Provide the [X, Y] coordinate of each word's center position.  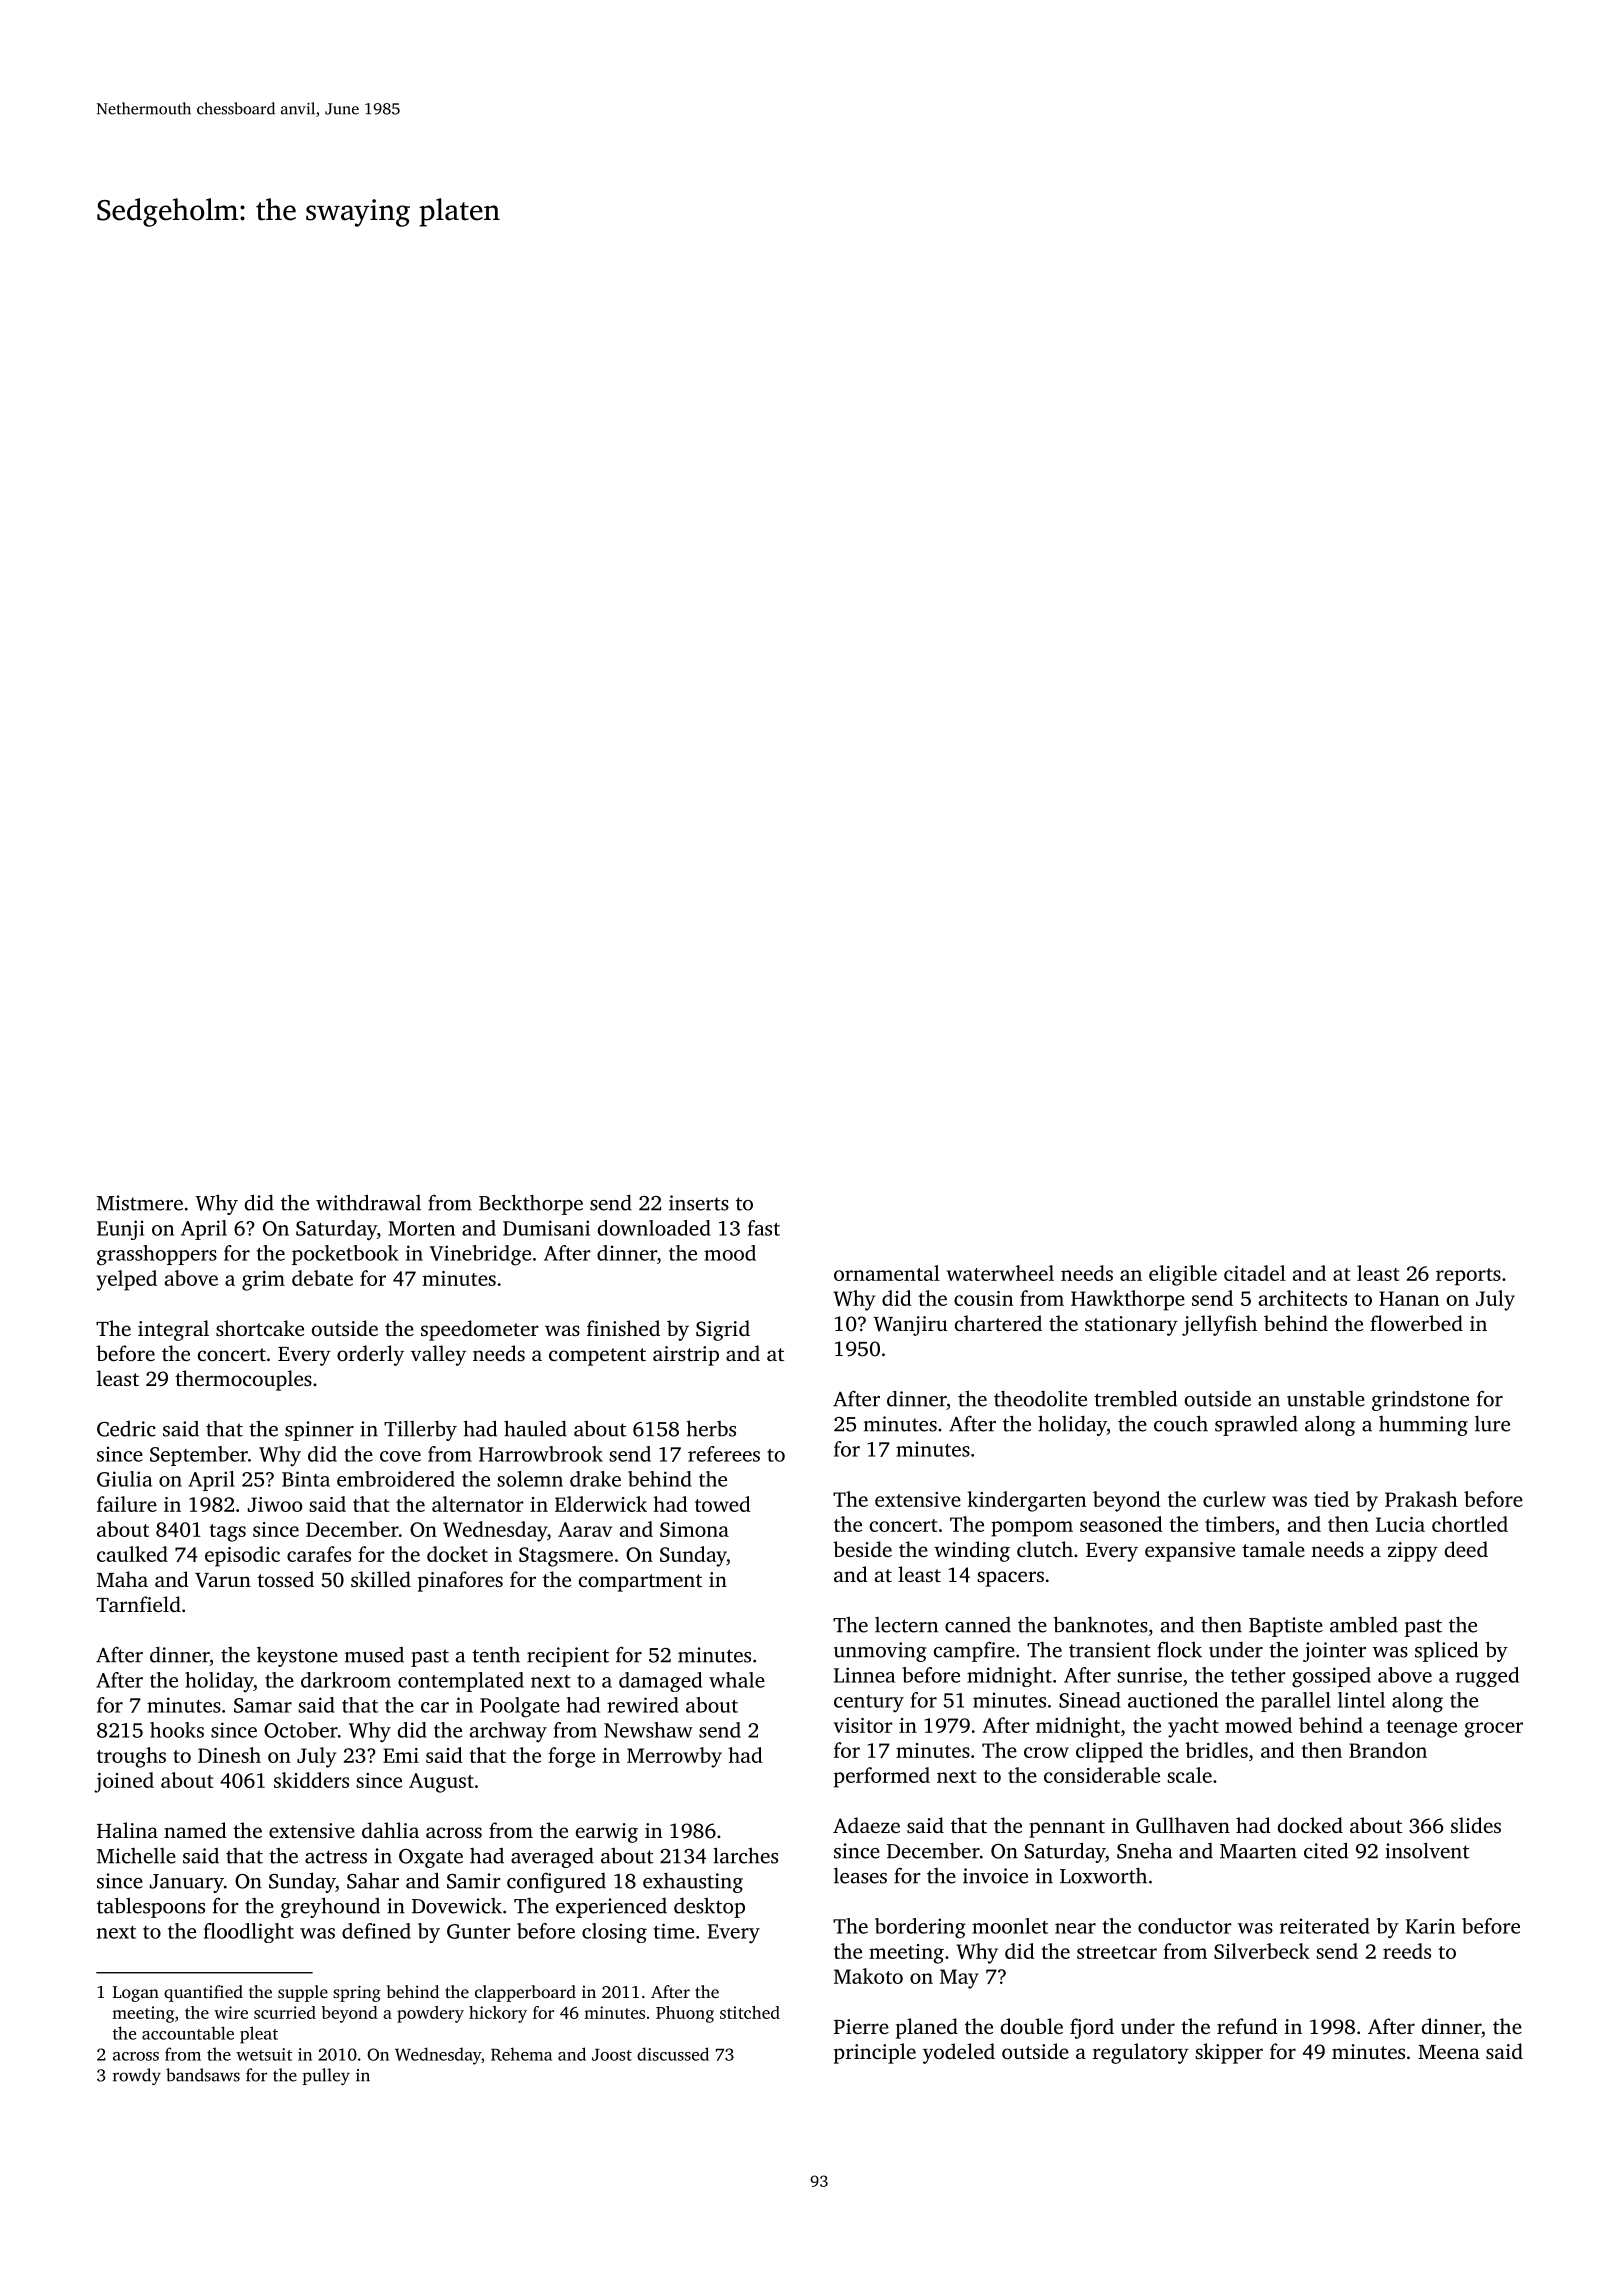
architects [1303, 1298]
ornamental [887, 1273]
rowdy [137, 2076]
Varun [223, 1580]
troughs [131, 1757]
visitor [863, 1725]
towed [723, 1504]
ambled [1364, 1624]
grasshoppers [157, 1255]
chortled [1470, 1524]
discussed [673, 2054]
